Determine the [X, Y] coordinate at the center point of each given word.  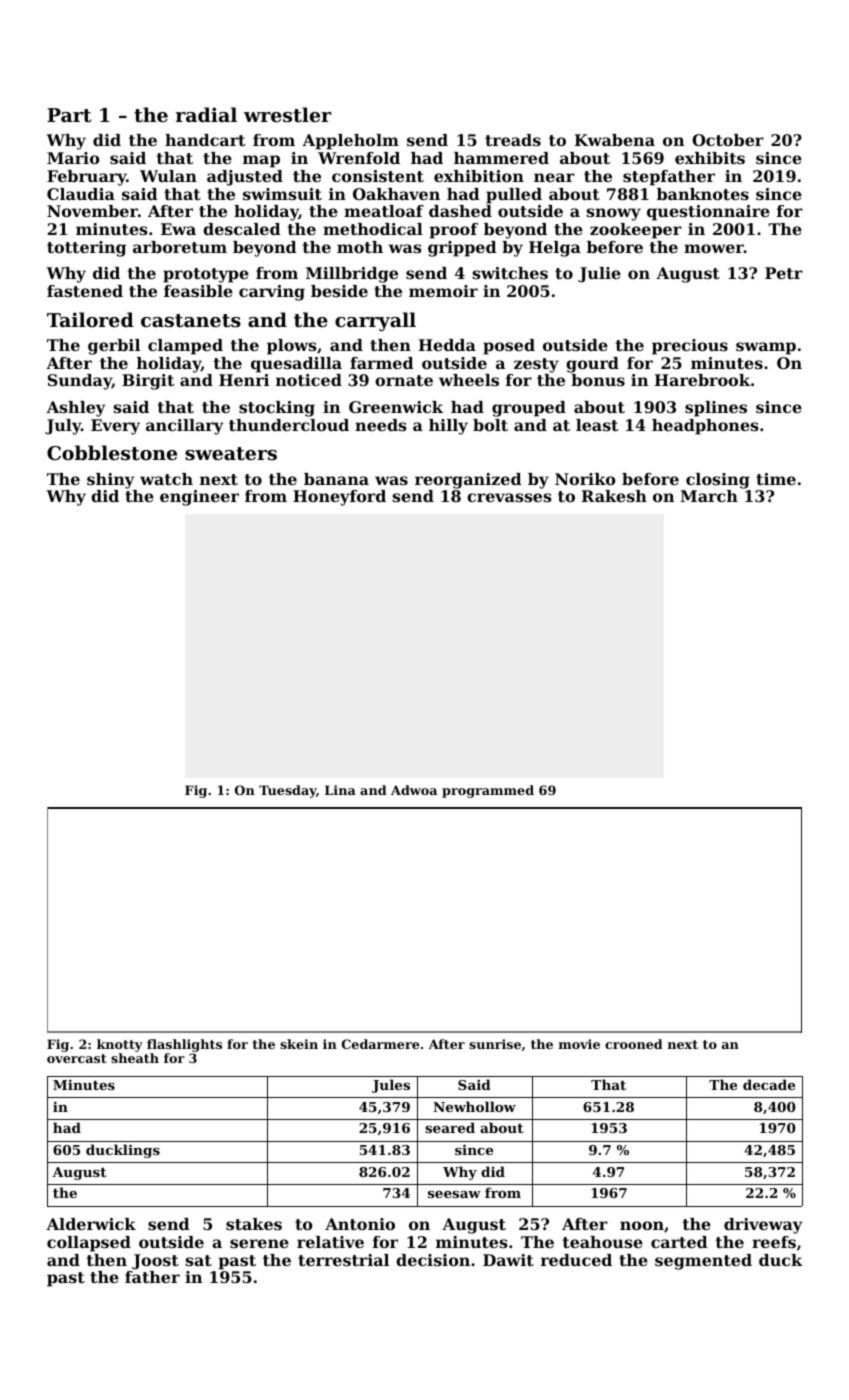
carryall [375, 321]
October [728, 140]
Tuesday [287, 791]
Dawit [508, 1260]
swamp [766, 348]
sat [198, 1260]
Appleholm [350, 142]
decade [769, 1084]
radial [206, 114]
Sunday [80, 382]
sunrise [495, 1044]
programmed [488, 791]
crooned [634, 1044]
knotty [120, 1045]
